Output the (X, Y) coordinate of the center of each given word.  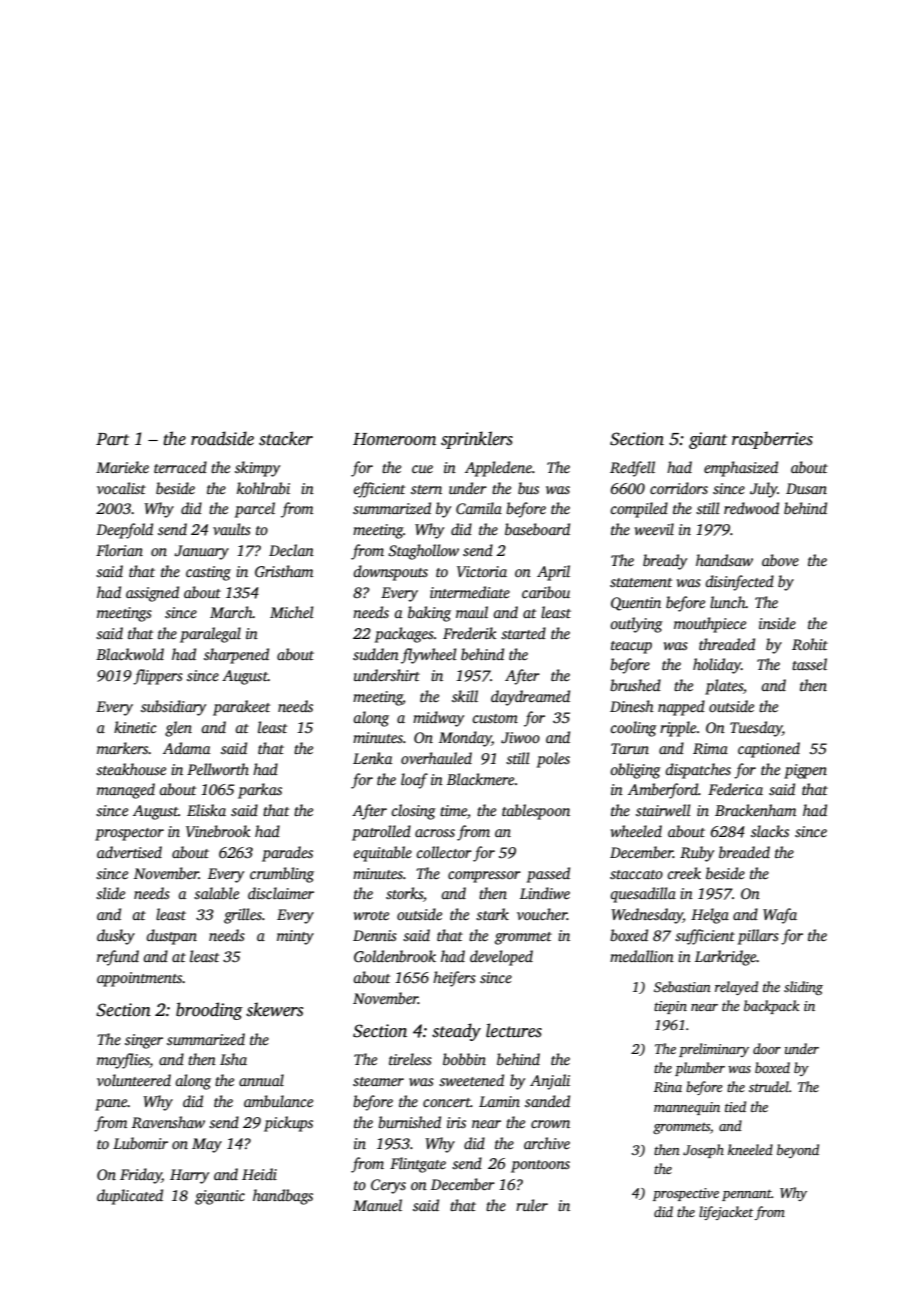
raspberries (772, 440)
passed (548, 875)
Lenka (373, 758)
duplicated (130, 1197)
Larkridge (726, 958)
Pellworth (218, 769)
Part (112, 439)
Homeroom (394, 439)
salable (216, 893)
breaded (744, 852)
